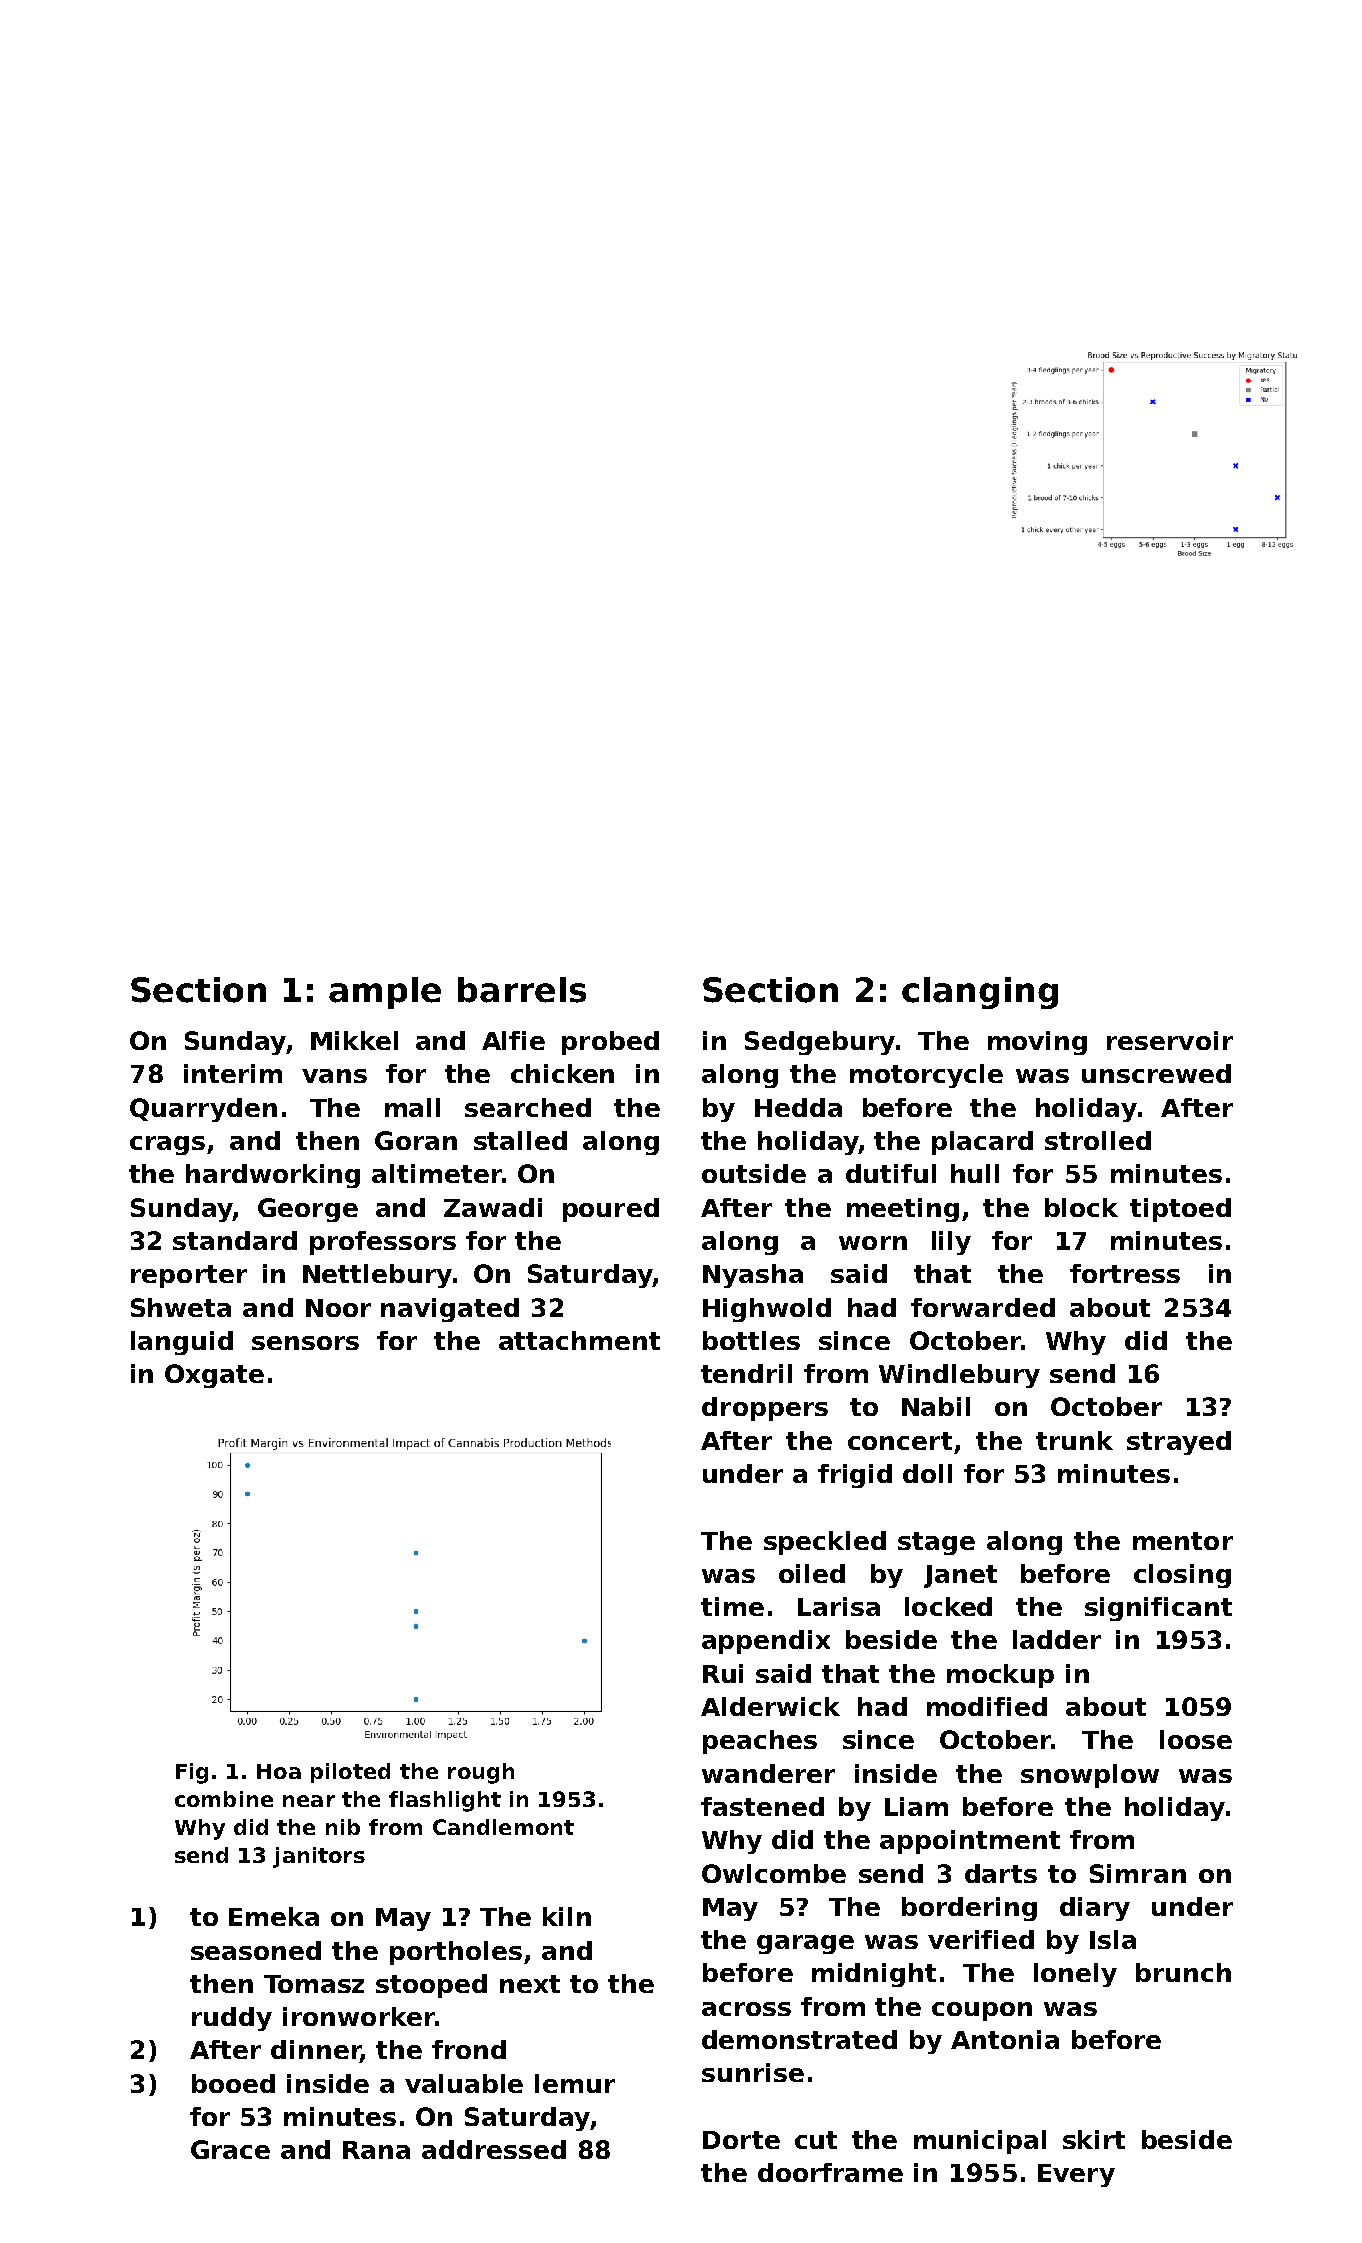 This image has height=2243, width=1362. I want to click on vans, so click(334, 1076).
